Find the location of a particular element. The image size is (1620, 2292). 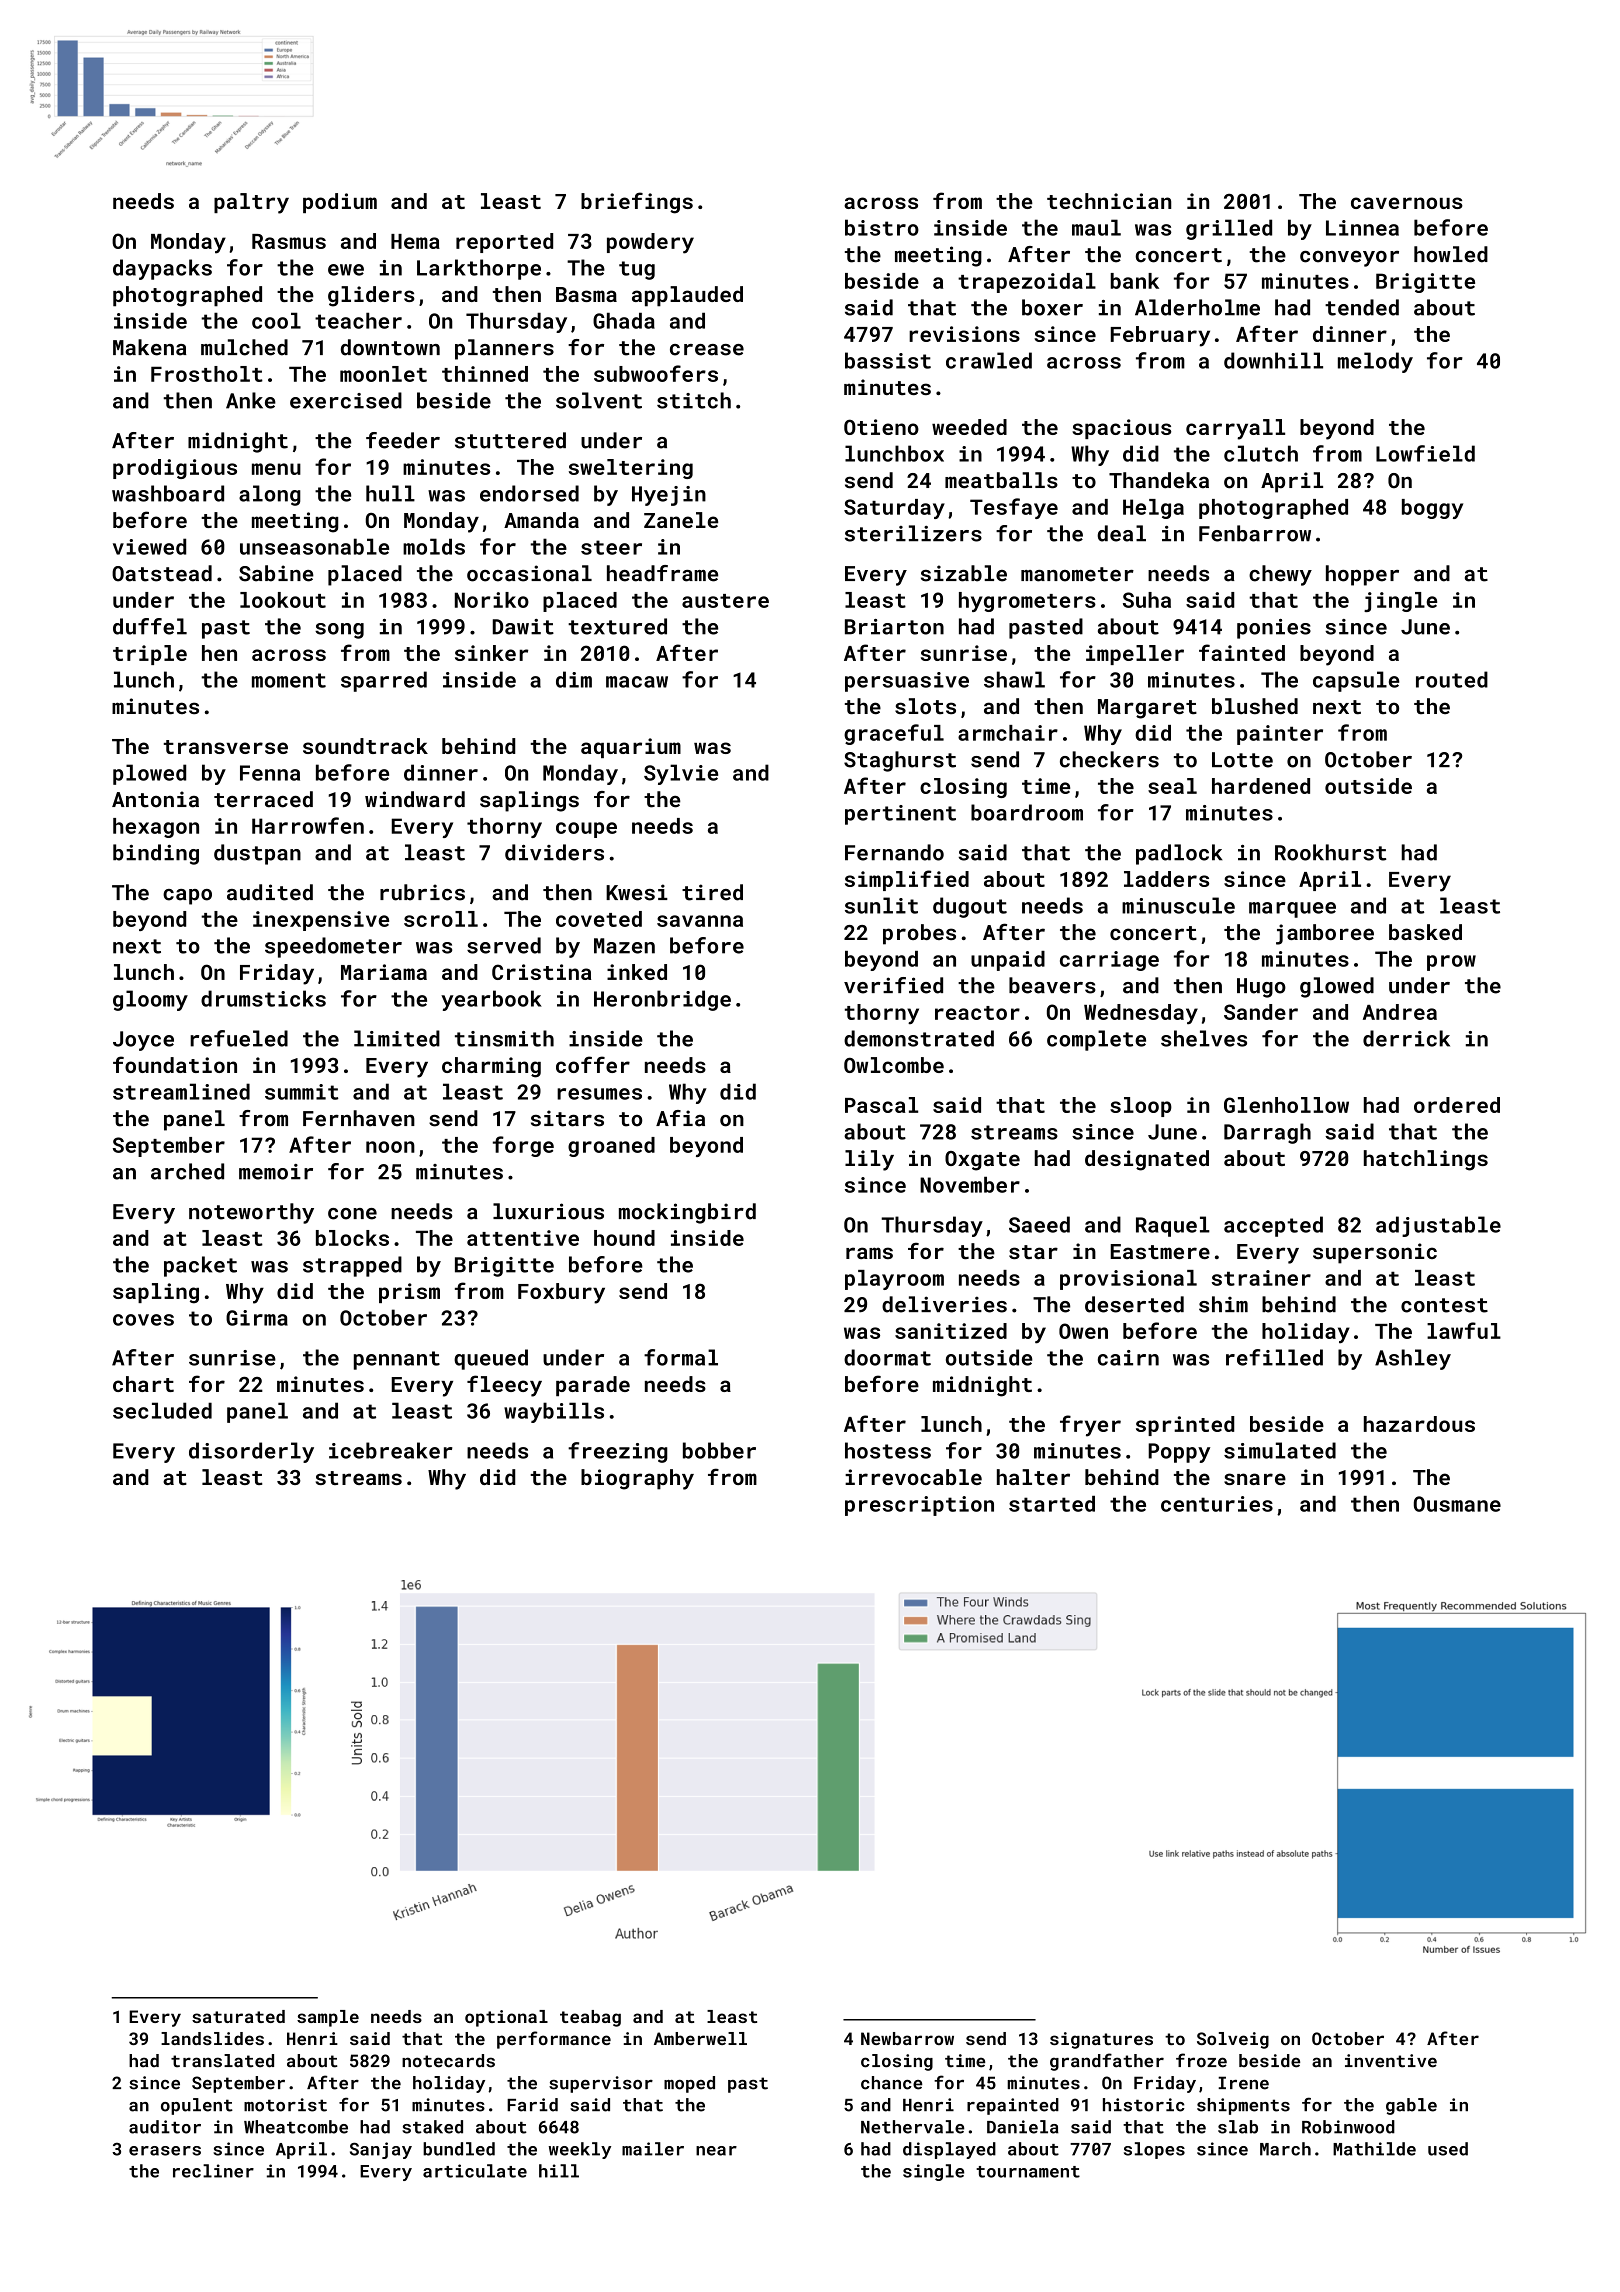

near is located at coordinates (716, 2151).
